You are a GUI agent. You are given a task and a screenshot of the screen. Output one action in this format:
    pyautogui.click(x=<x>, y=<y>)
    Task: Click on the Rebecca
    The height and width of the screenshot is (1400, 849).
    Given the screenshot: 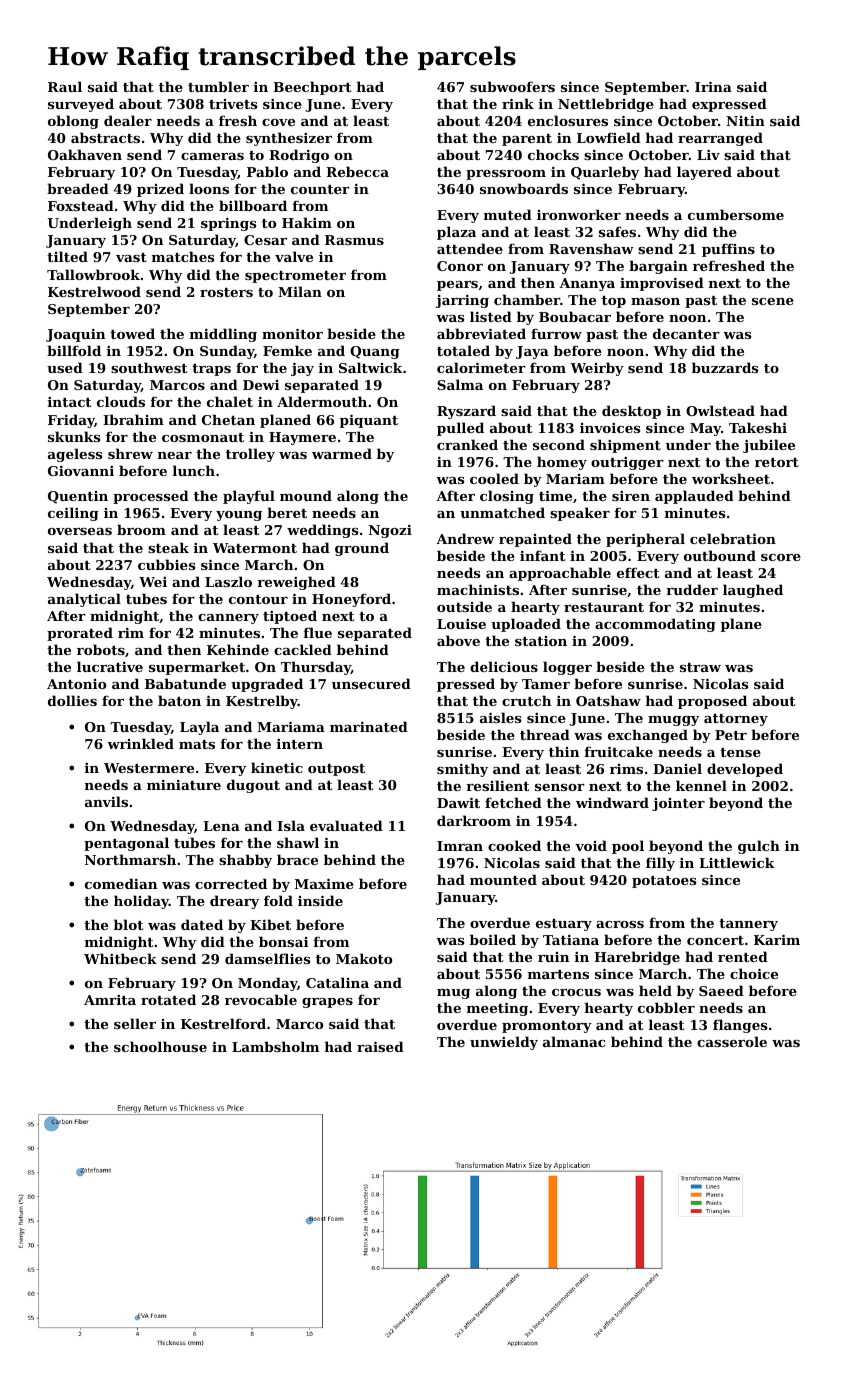 What is the action you would take?
    pyautogui.click(x=357, y=171)
